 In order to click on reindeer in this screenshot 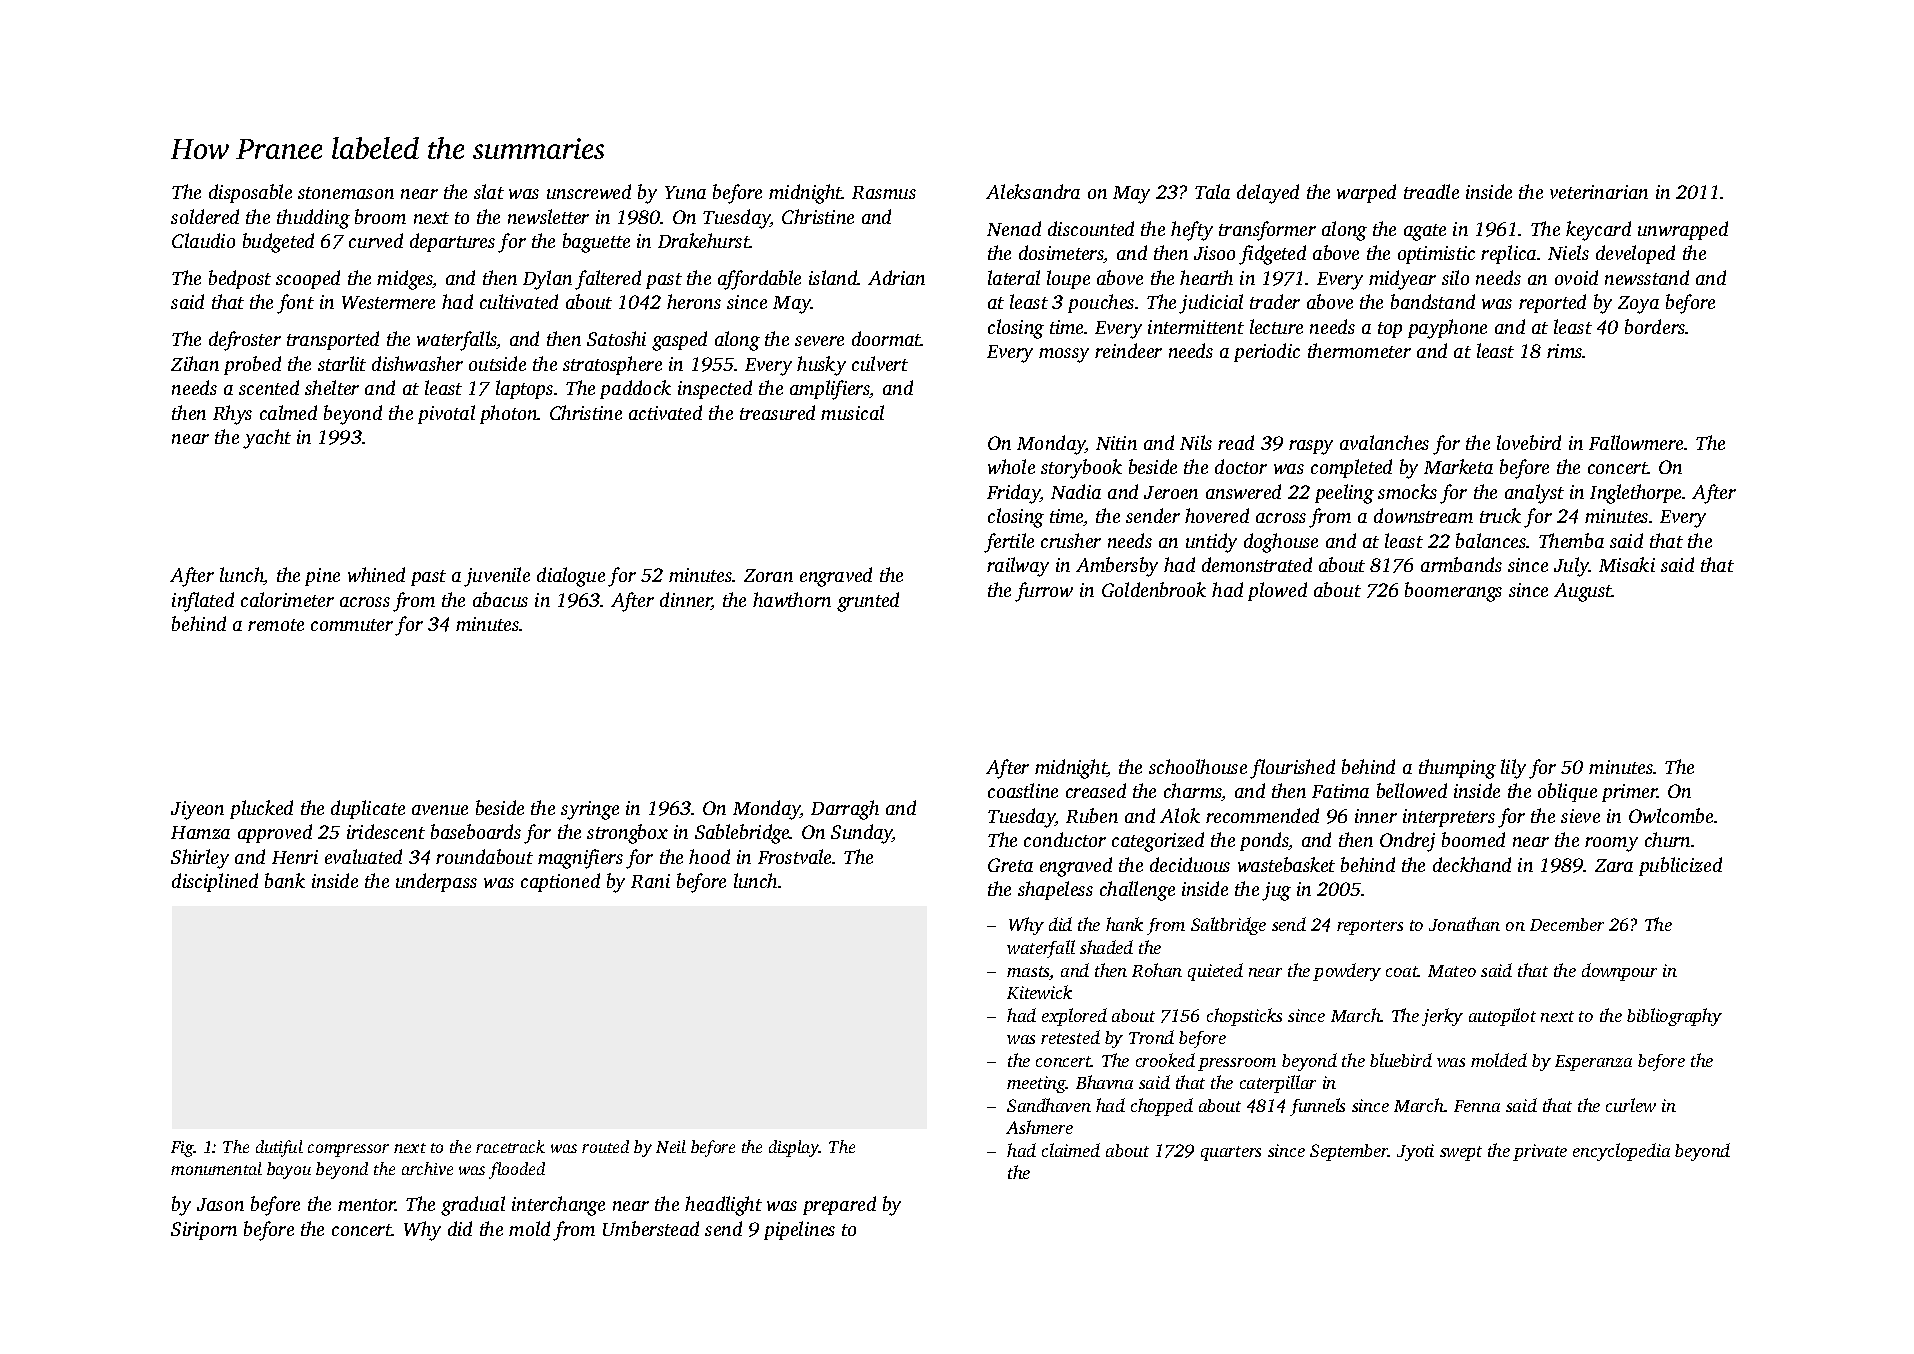, I will do `click(1128, 350)`.
